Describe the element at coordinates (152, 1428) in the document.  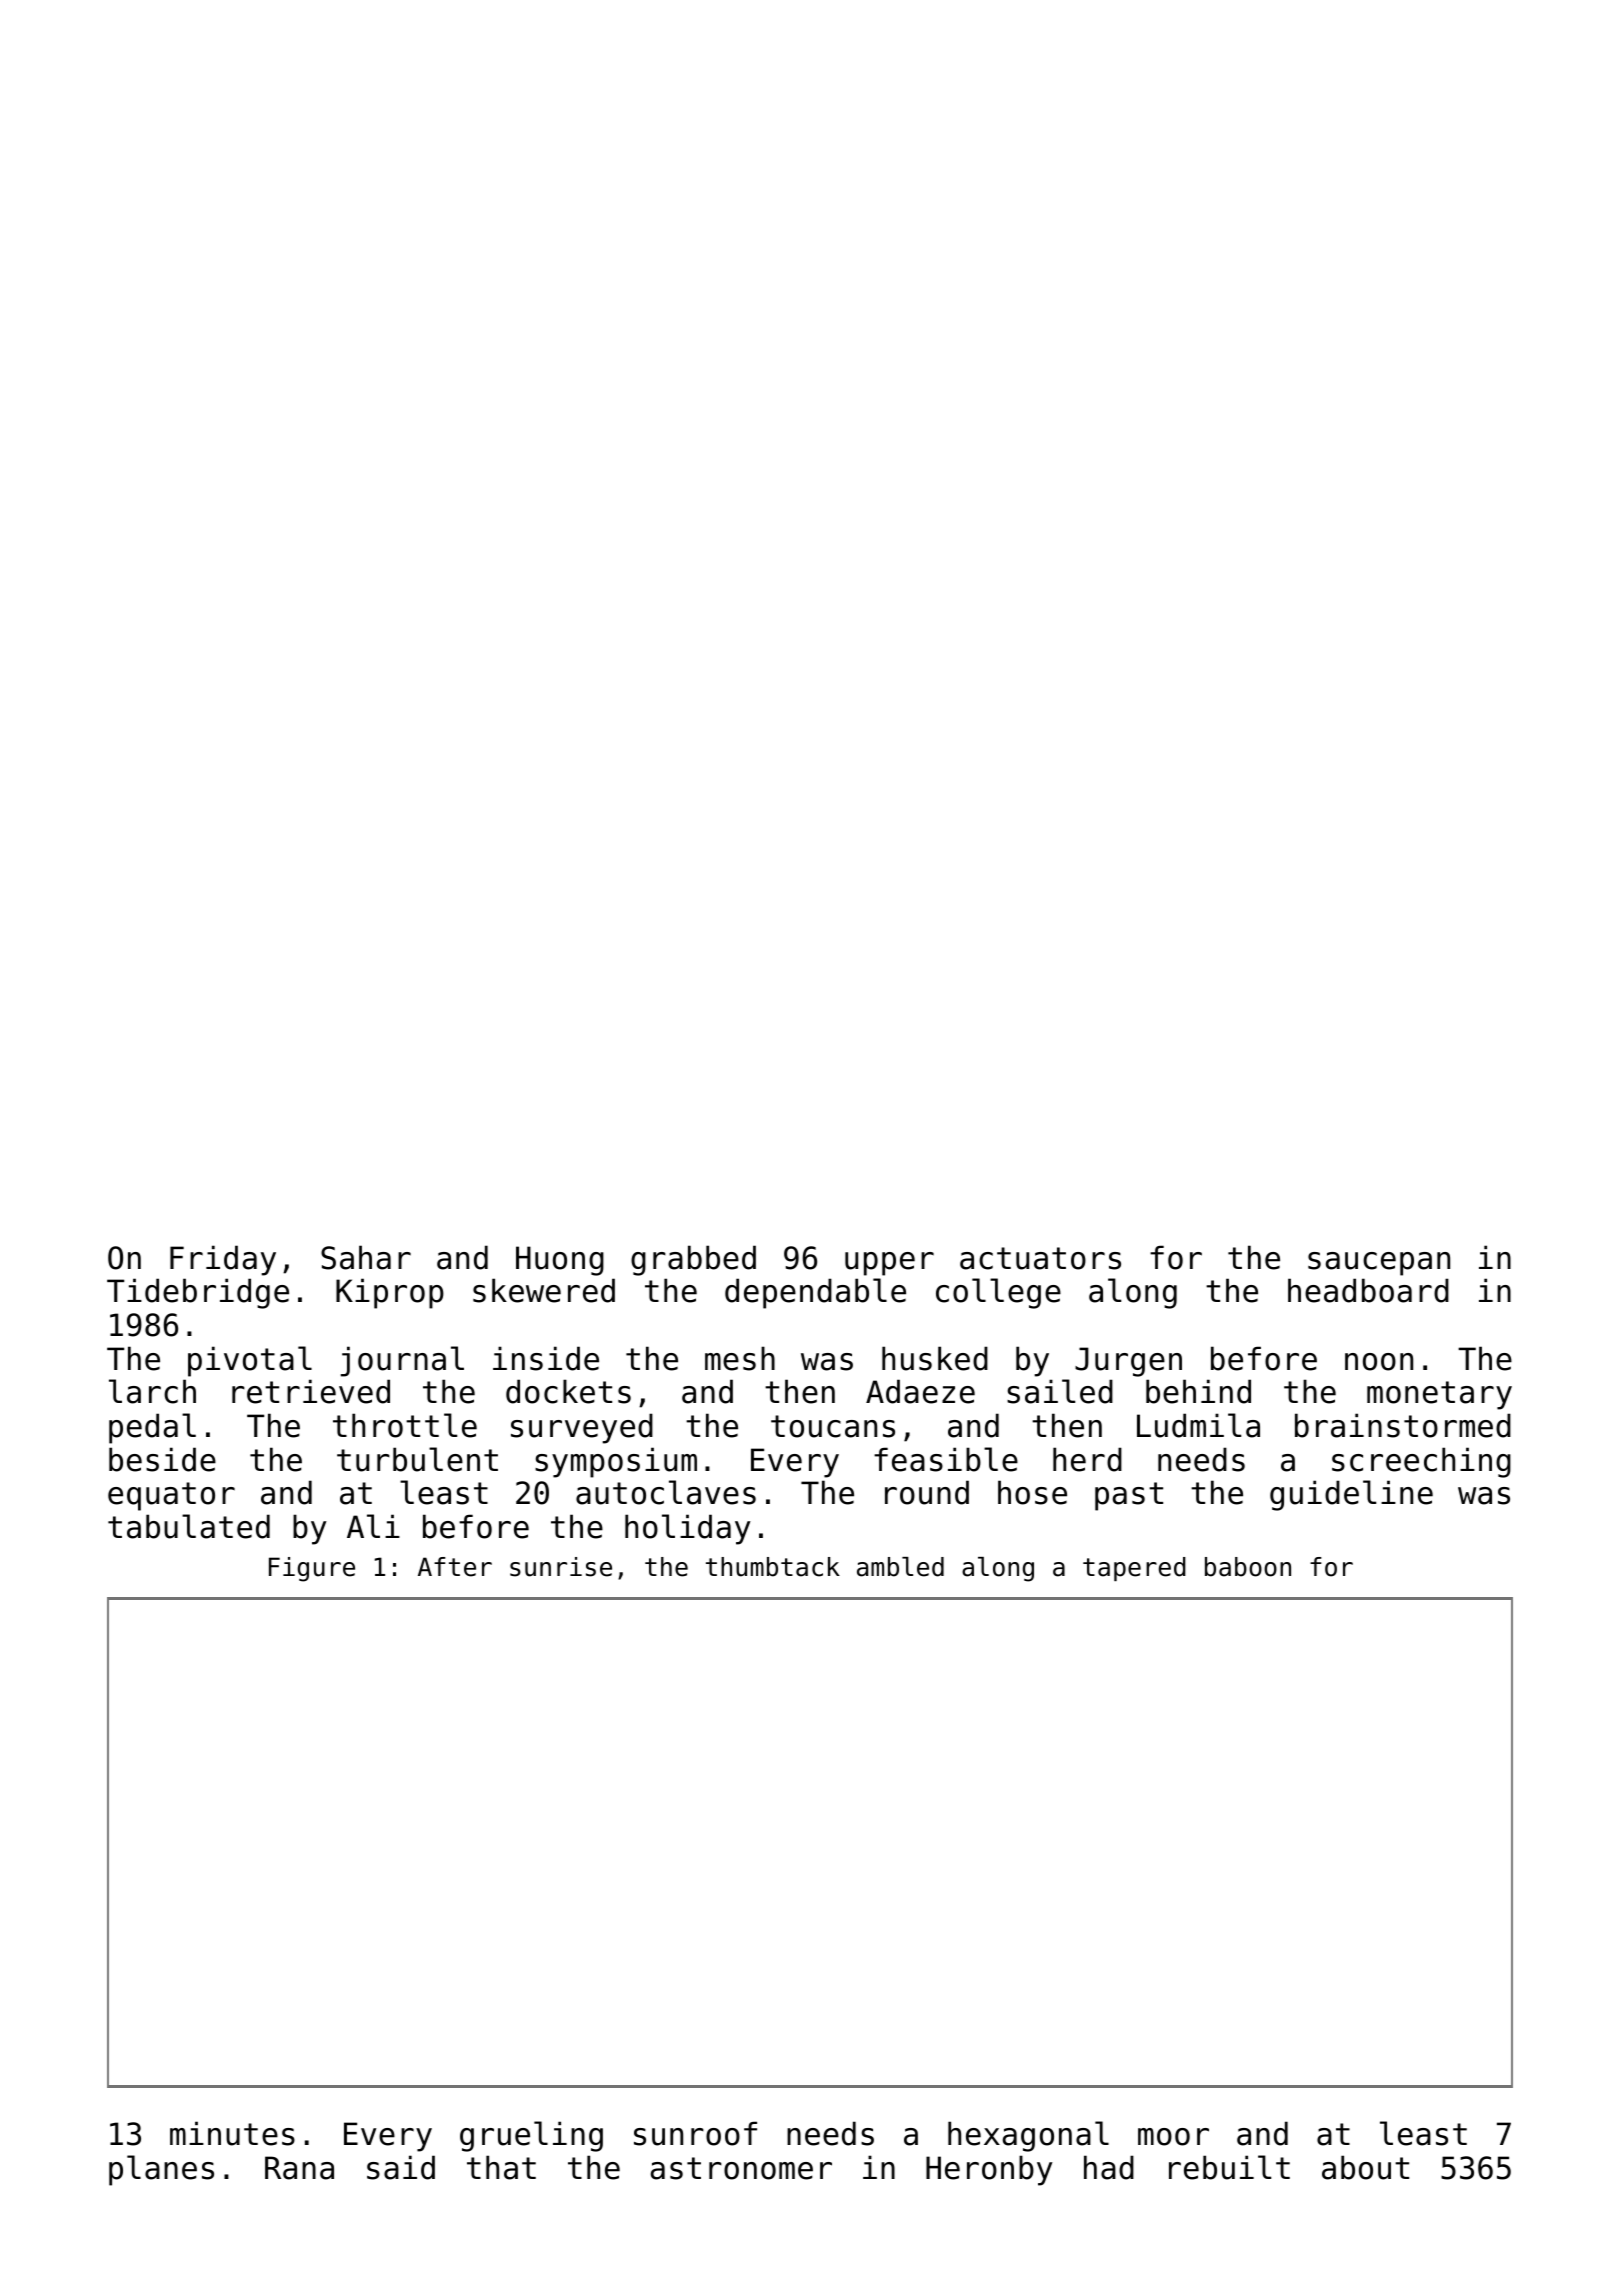
I see `pedal` at that location.
